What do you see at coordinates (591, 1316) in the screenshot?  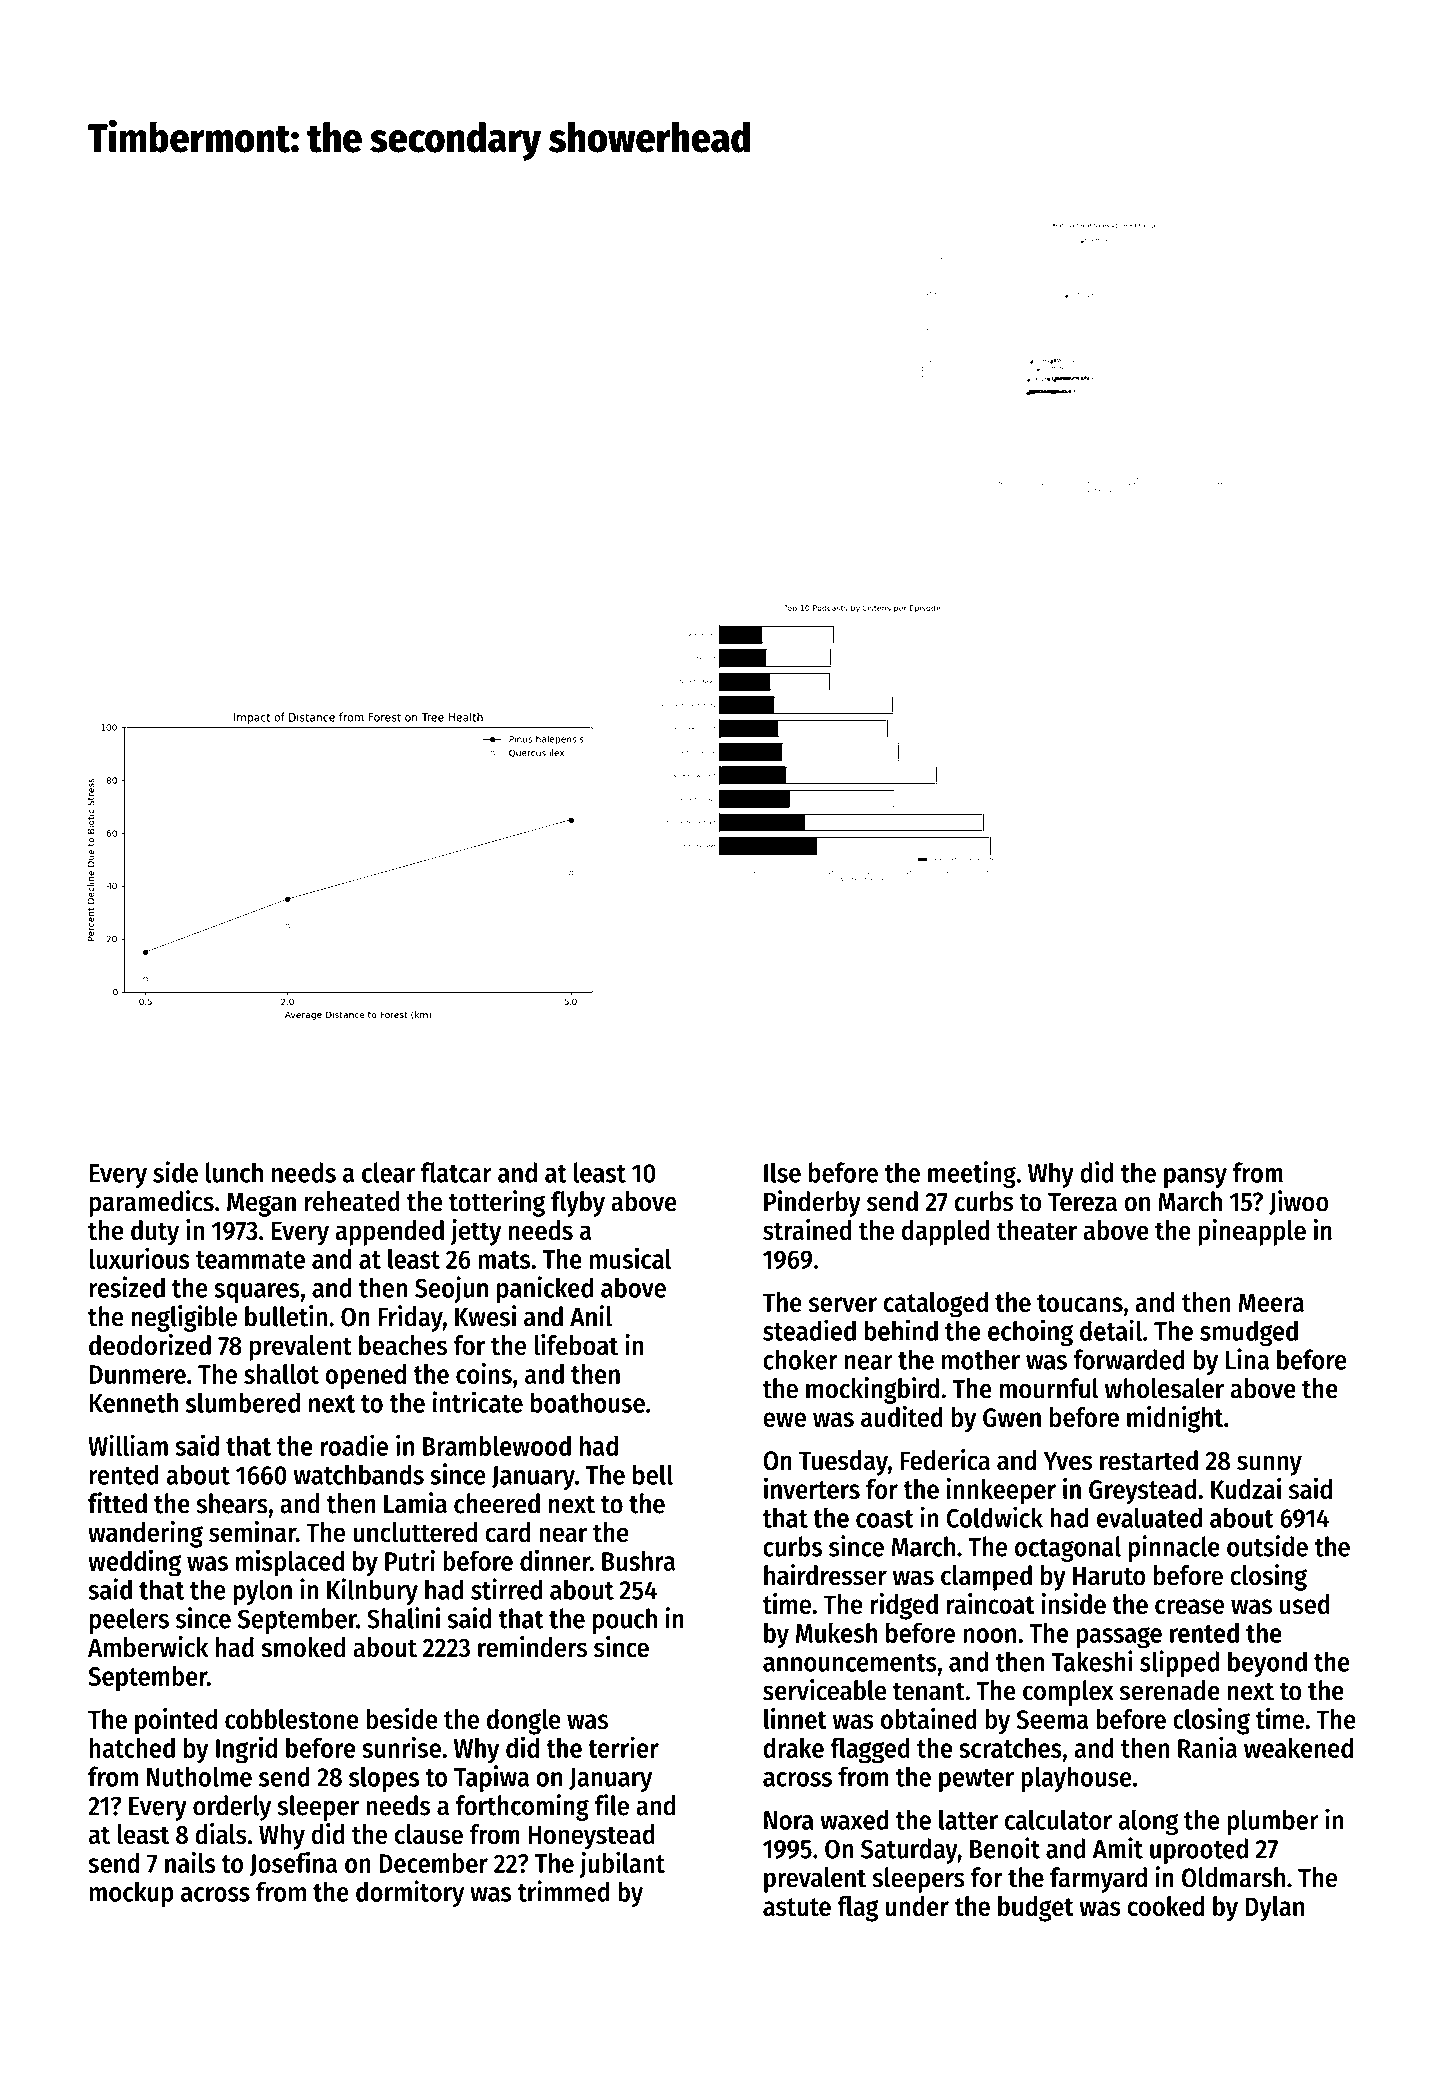 I see `Anil` at bounding box center [591, 1316].
